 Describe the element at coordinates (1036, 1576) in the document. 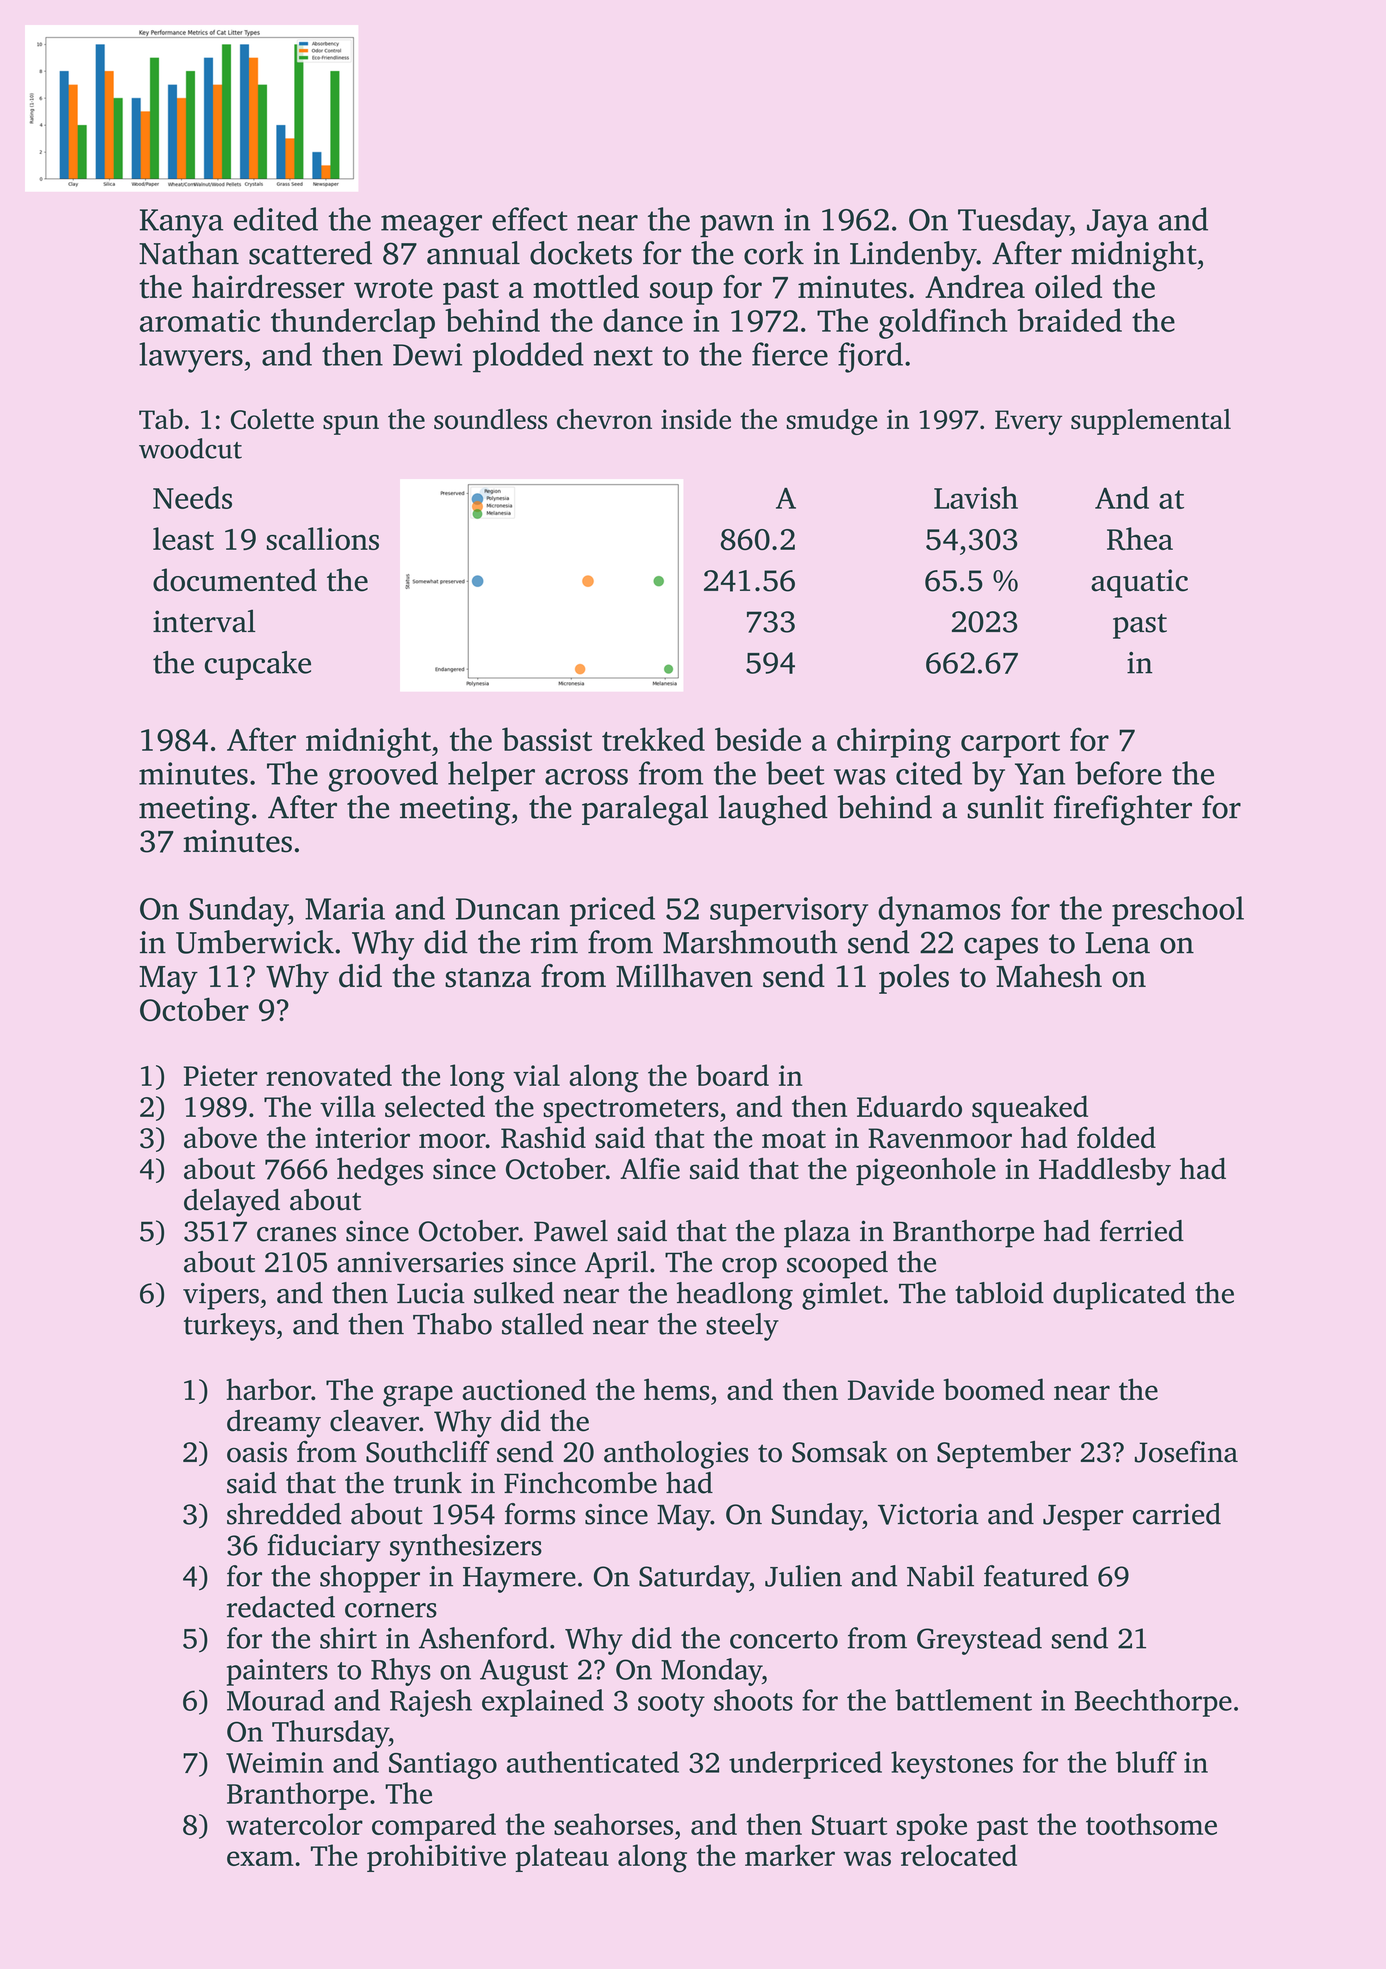

I see `featured` at that location.
